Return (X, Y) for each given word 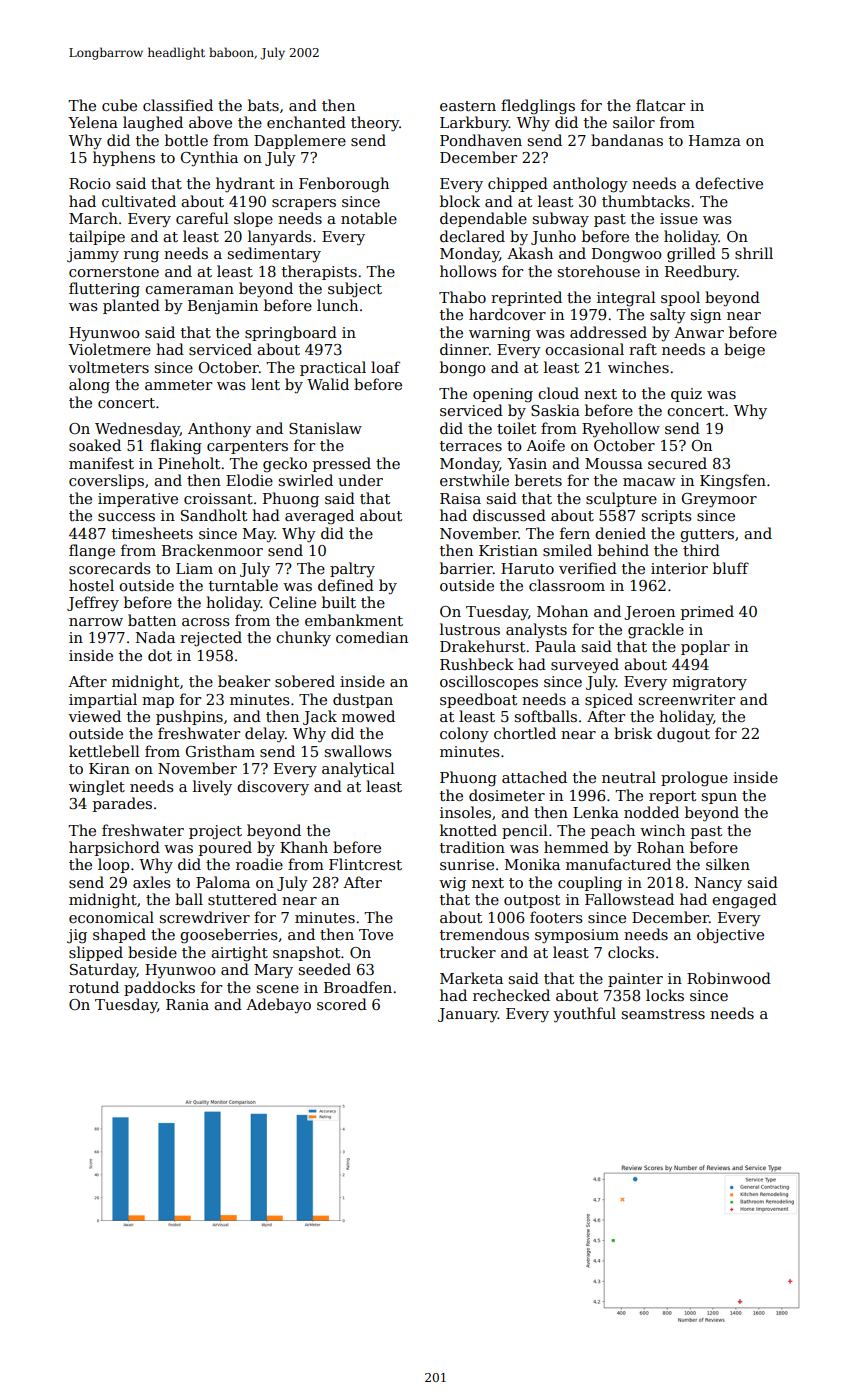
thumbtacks (646, 201)
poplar (705, 647)
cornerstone (114, 272)
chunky (303, 639)
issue (679, 218)
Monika (532, 864)
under (360, 480)
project (215, 832)
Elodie (249, 480)
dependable (483, 219)
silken (728, 864)
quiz (686, 395)
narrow (96, 622)
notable (369, 218)
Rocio (90, 183)
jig (77, 936)
